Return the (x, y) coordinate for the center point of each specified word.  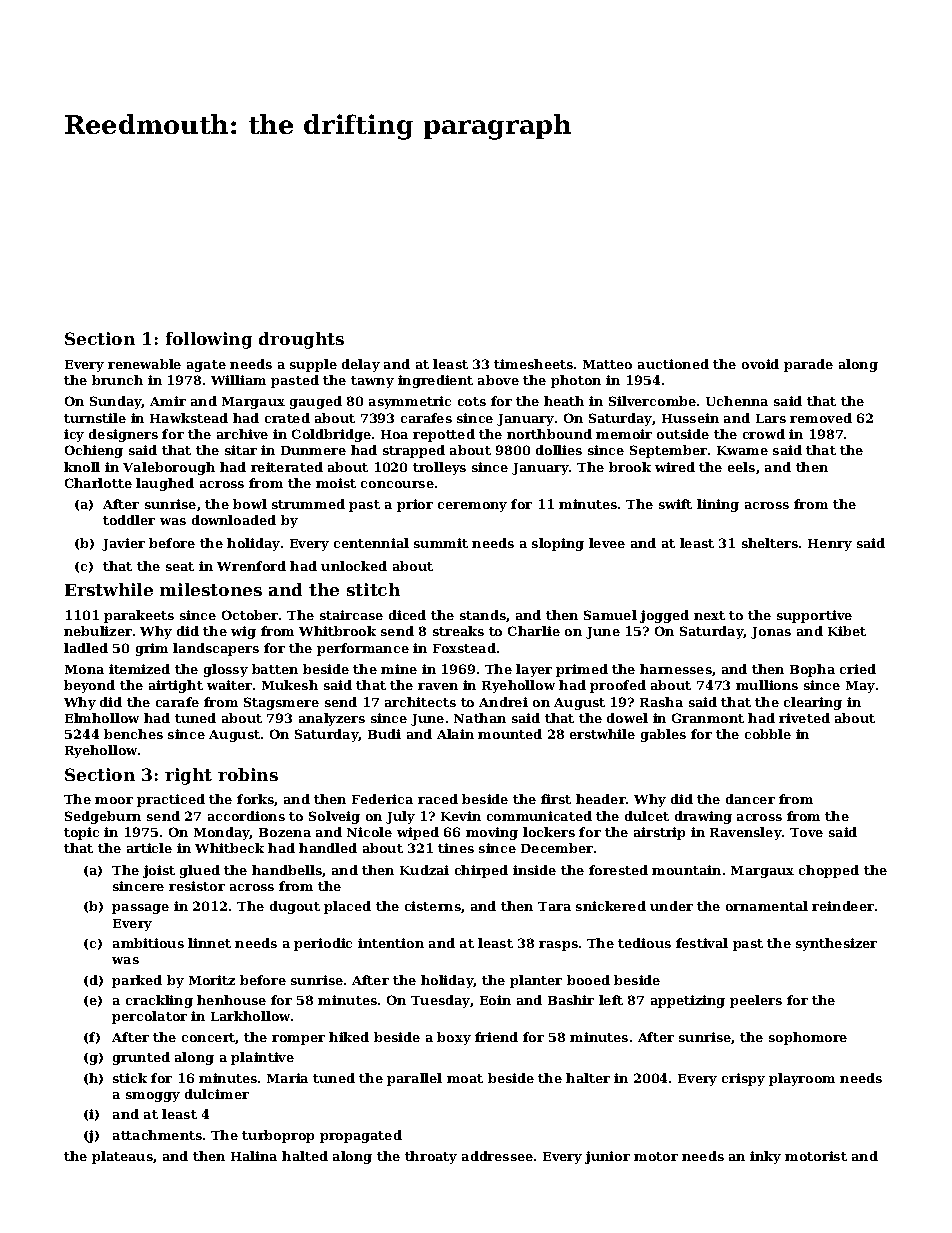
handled (328, 848)
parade (808, 365)
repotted (444, 435)
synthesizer (836, 944)
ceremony (472, 507)
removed (821, 418)
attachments (157, 1135)
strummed (308, 504)
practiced (171, 800)
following (209, 340)
